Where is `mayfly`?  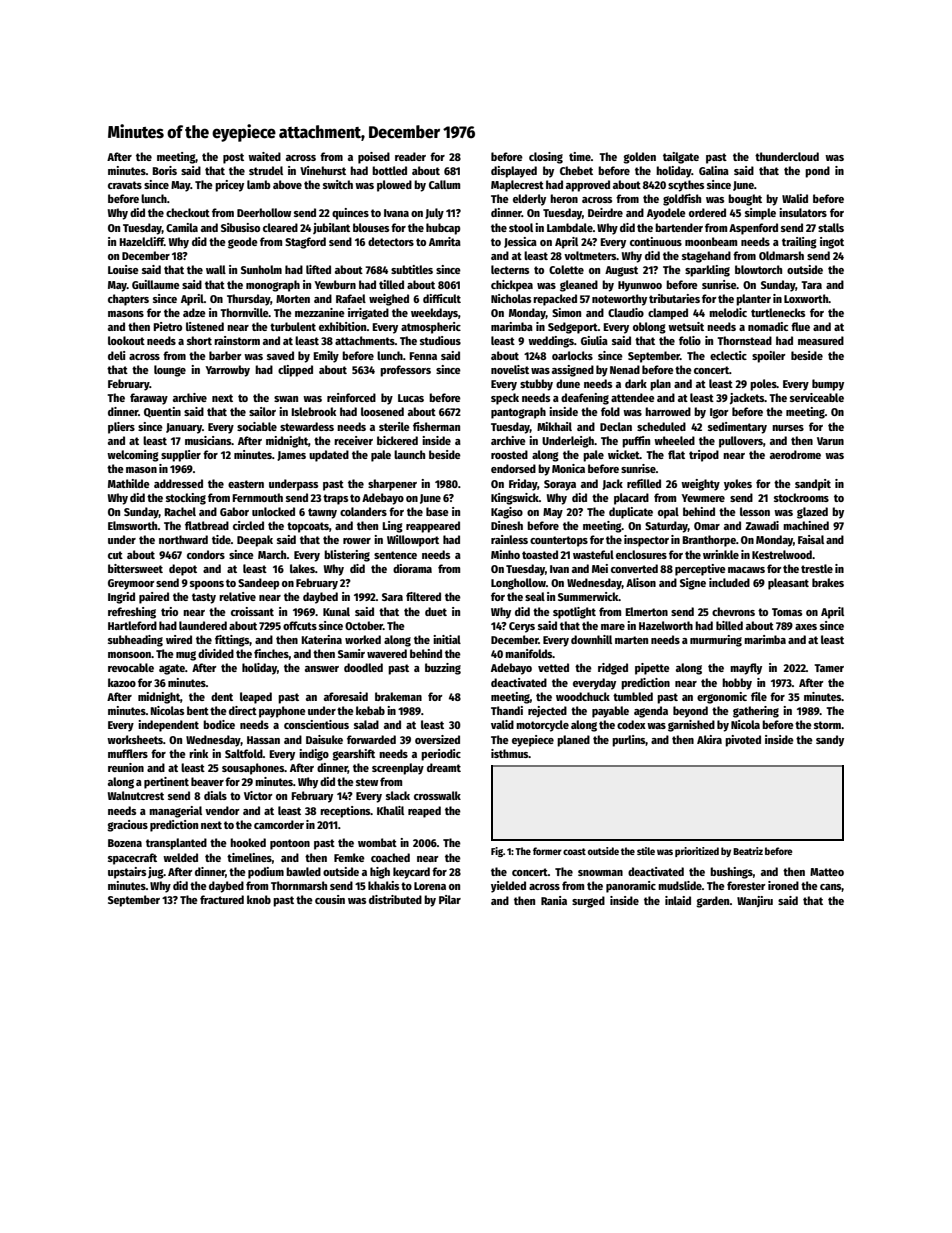
mayfly is located at coordinates (746, 669).
